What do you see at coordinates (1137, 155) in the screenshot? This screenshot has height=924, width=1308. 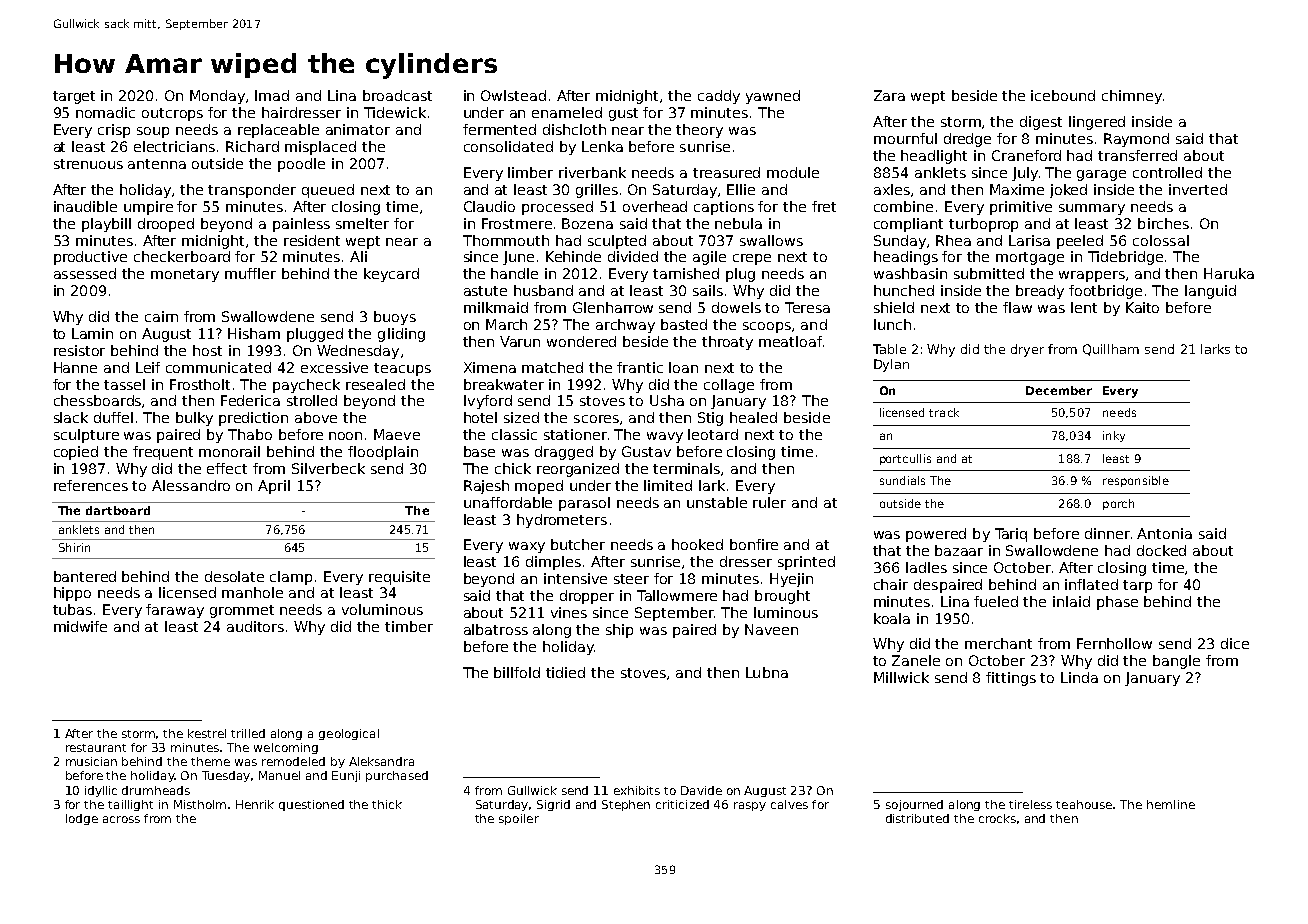 I see `transferred` at bounding box center [1137, 155].
